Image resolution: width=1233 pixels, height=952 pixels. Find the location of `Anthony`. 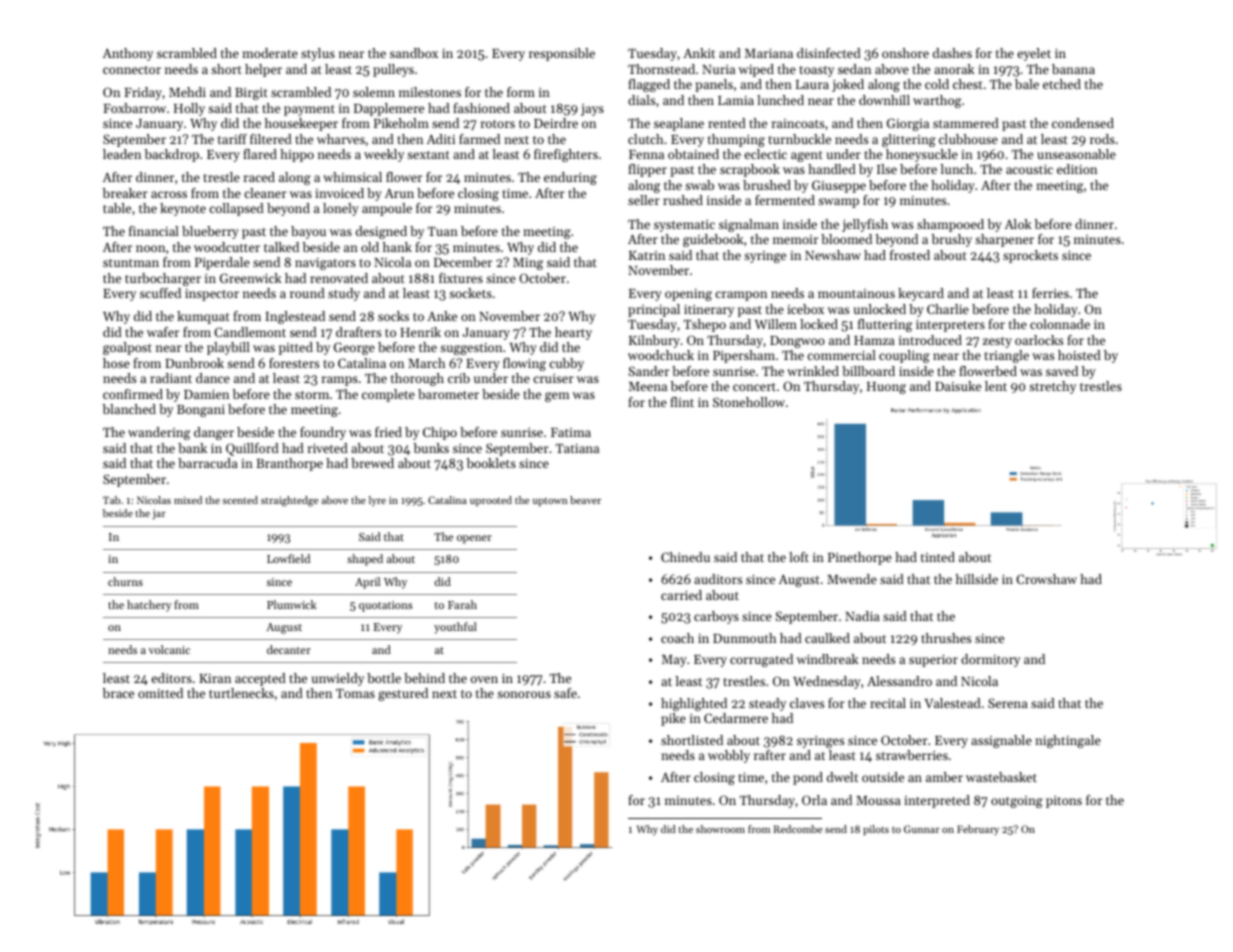

Anthony is located at coordinates (128, 54).
